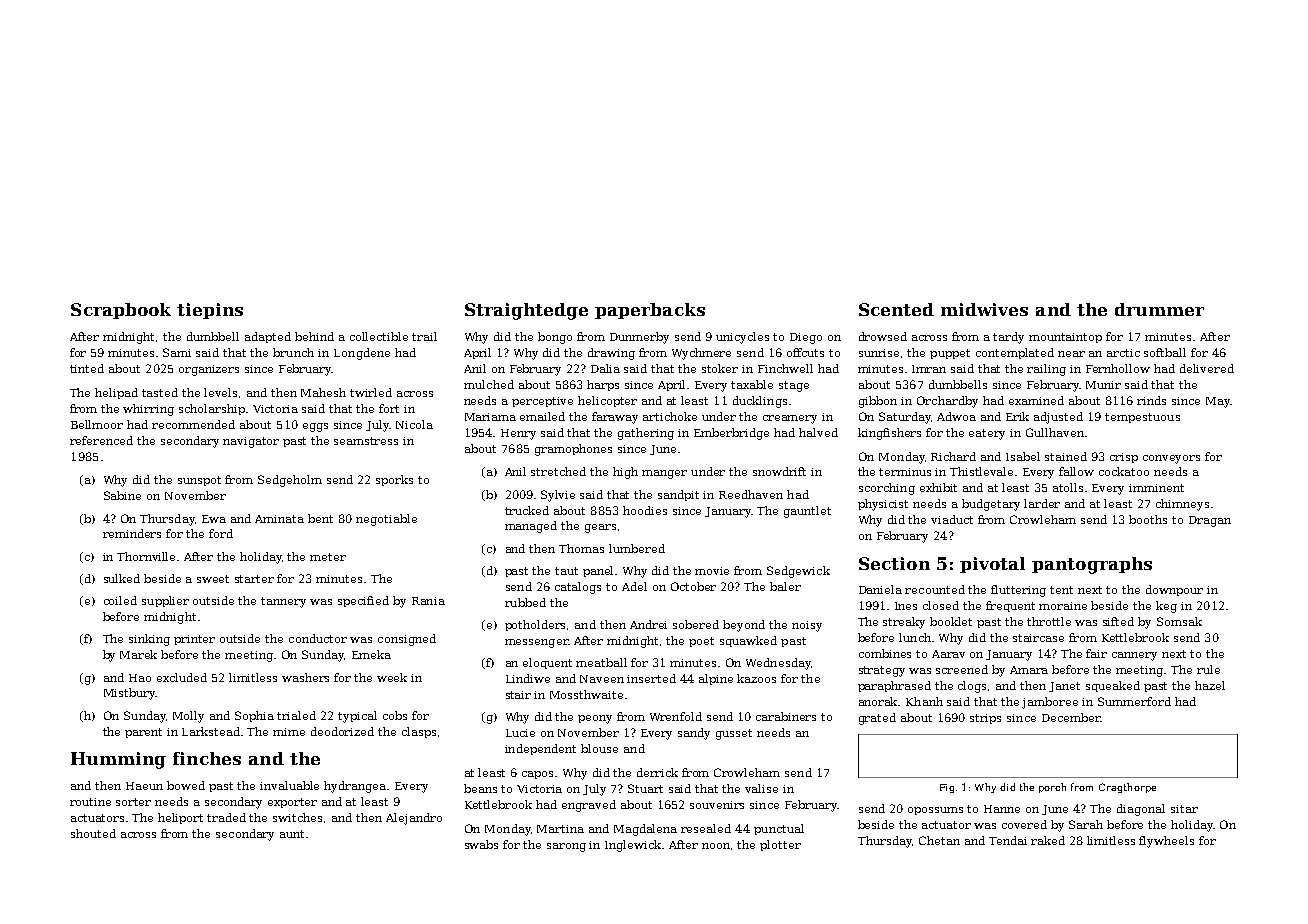  I want to click on Scented, so click(896, 309).
